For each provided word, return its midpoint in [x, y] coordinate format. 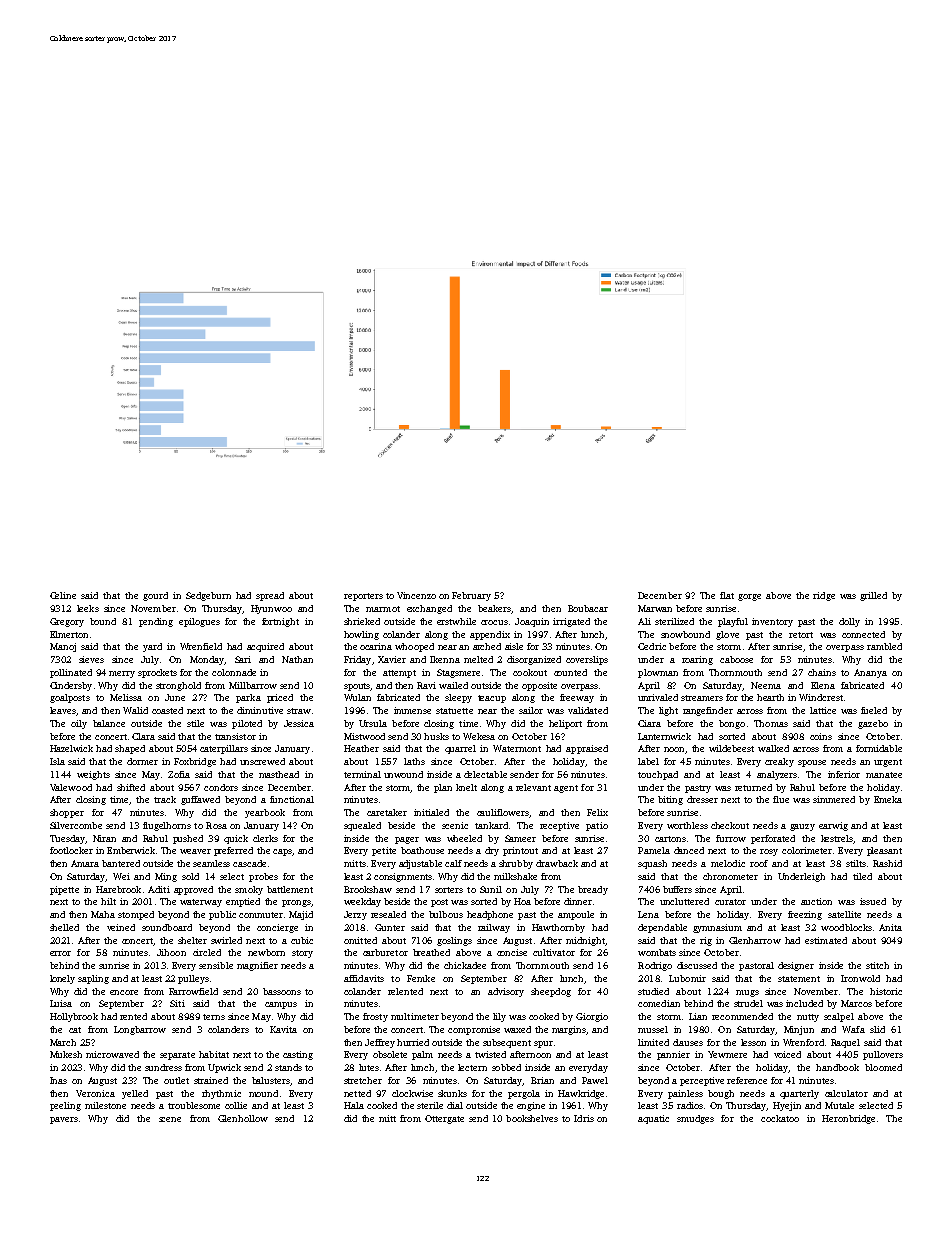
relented [405, 991]
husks [436, 736]
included [804, 1003]
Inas [58, 1080]
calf [453, 863]
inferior [844, 774]
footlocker [71, 850]
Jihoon [171, 952]
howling [361, 635]
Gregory [67, 622]
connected [863, 634]
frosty [375, 1017]
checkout [730, 825]
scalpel [839, 1017]
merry [122, 674]
